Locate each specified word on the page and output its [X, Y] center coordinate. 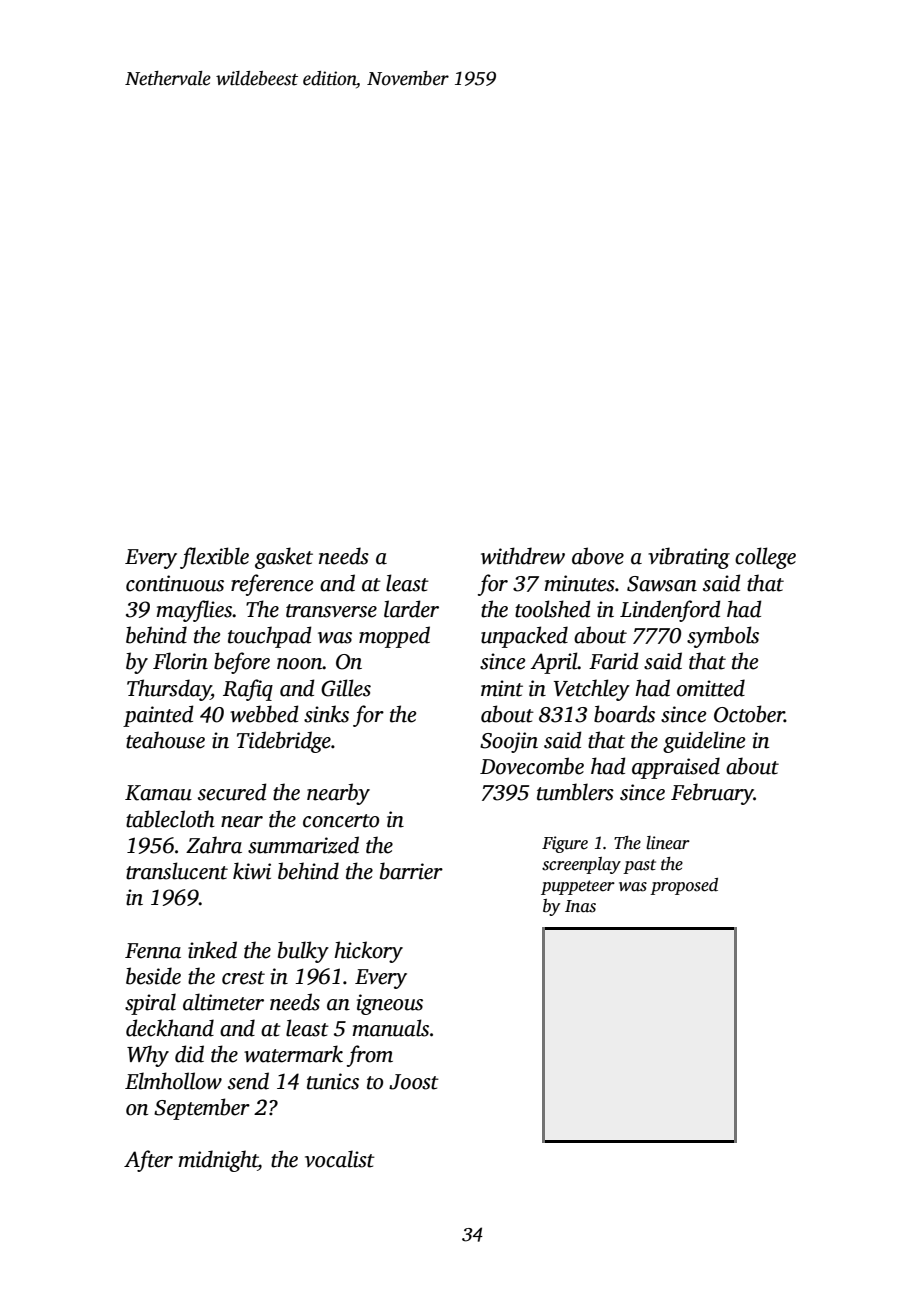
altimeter [223, 1002]
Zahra [214, 845]
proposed [684, 886]
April [554, 663]
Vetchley [592, 690]
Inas [580, 906]
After [148, 1161]
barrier [411, 871]
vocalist [340, 1159]
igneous [390, 1004]
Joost [414, 1082]
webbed [264, 714]
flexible [214, 558]
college [765, 558]
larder [411, 609]
